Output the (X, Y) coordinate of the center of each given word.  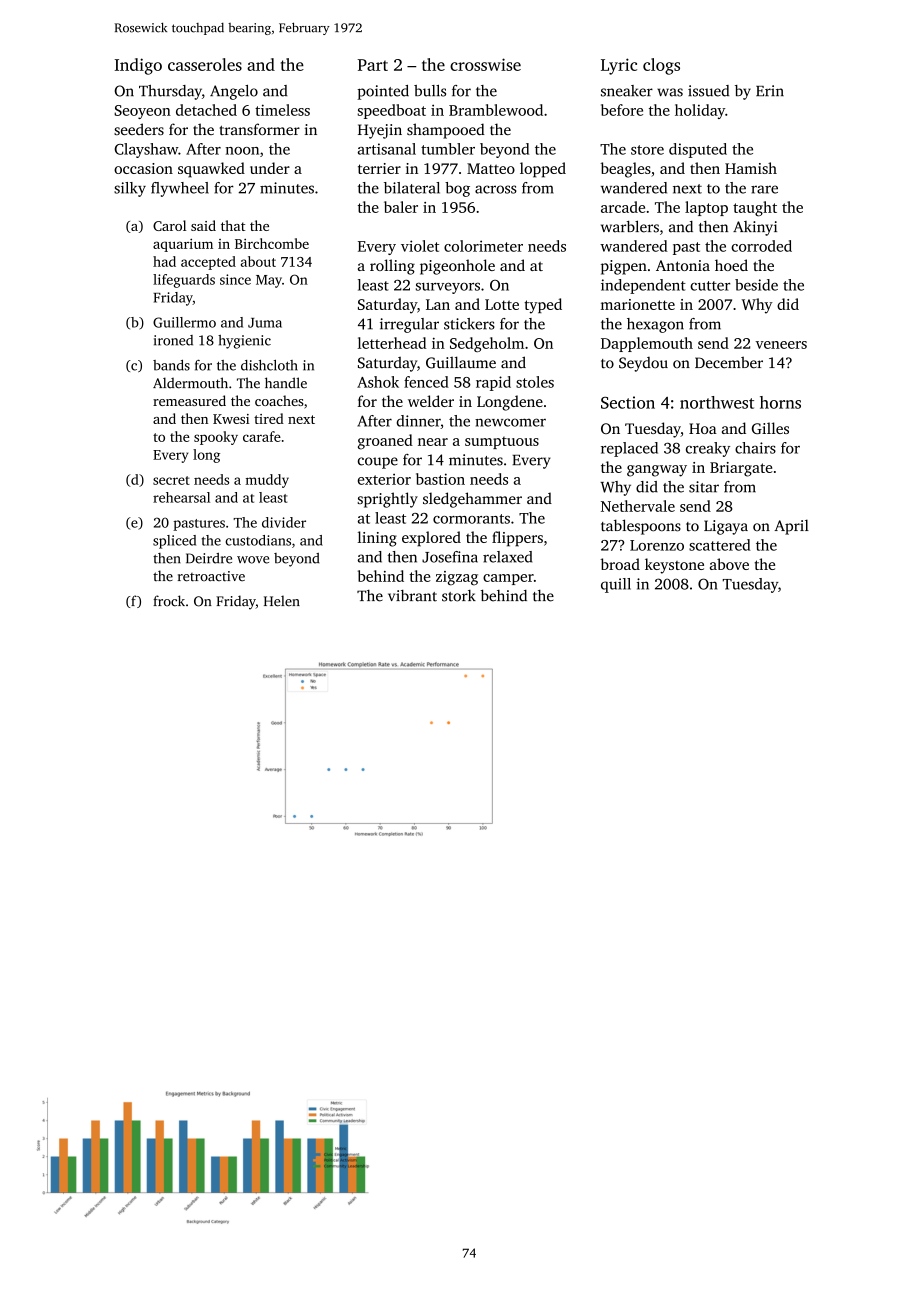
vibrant (412, 596)
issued (708, 91)
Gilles (770, 428)
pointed (383, 92)
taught (755, 209)
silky (130, 189)
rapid (493, 383)
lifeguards (184, 281)
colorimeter (483, 246)
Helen (282, 601)
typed (543, 306)
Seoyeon (142, 112)
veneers (781, 345)
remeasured (189, 400)
